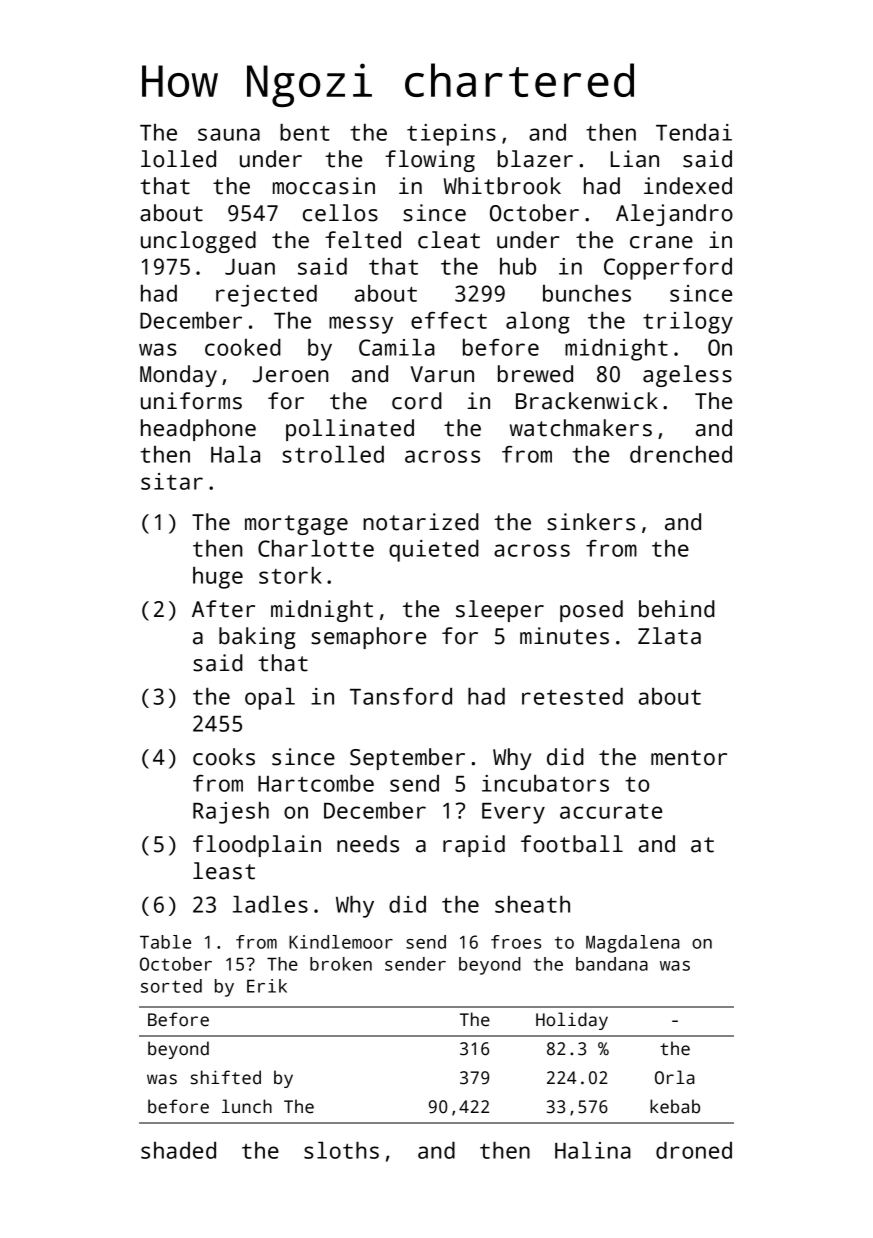 Image resolution: width=873 pixels, height=1238 pixels. I want to click on Jeroen, so click(291, 374).
